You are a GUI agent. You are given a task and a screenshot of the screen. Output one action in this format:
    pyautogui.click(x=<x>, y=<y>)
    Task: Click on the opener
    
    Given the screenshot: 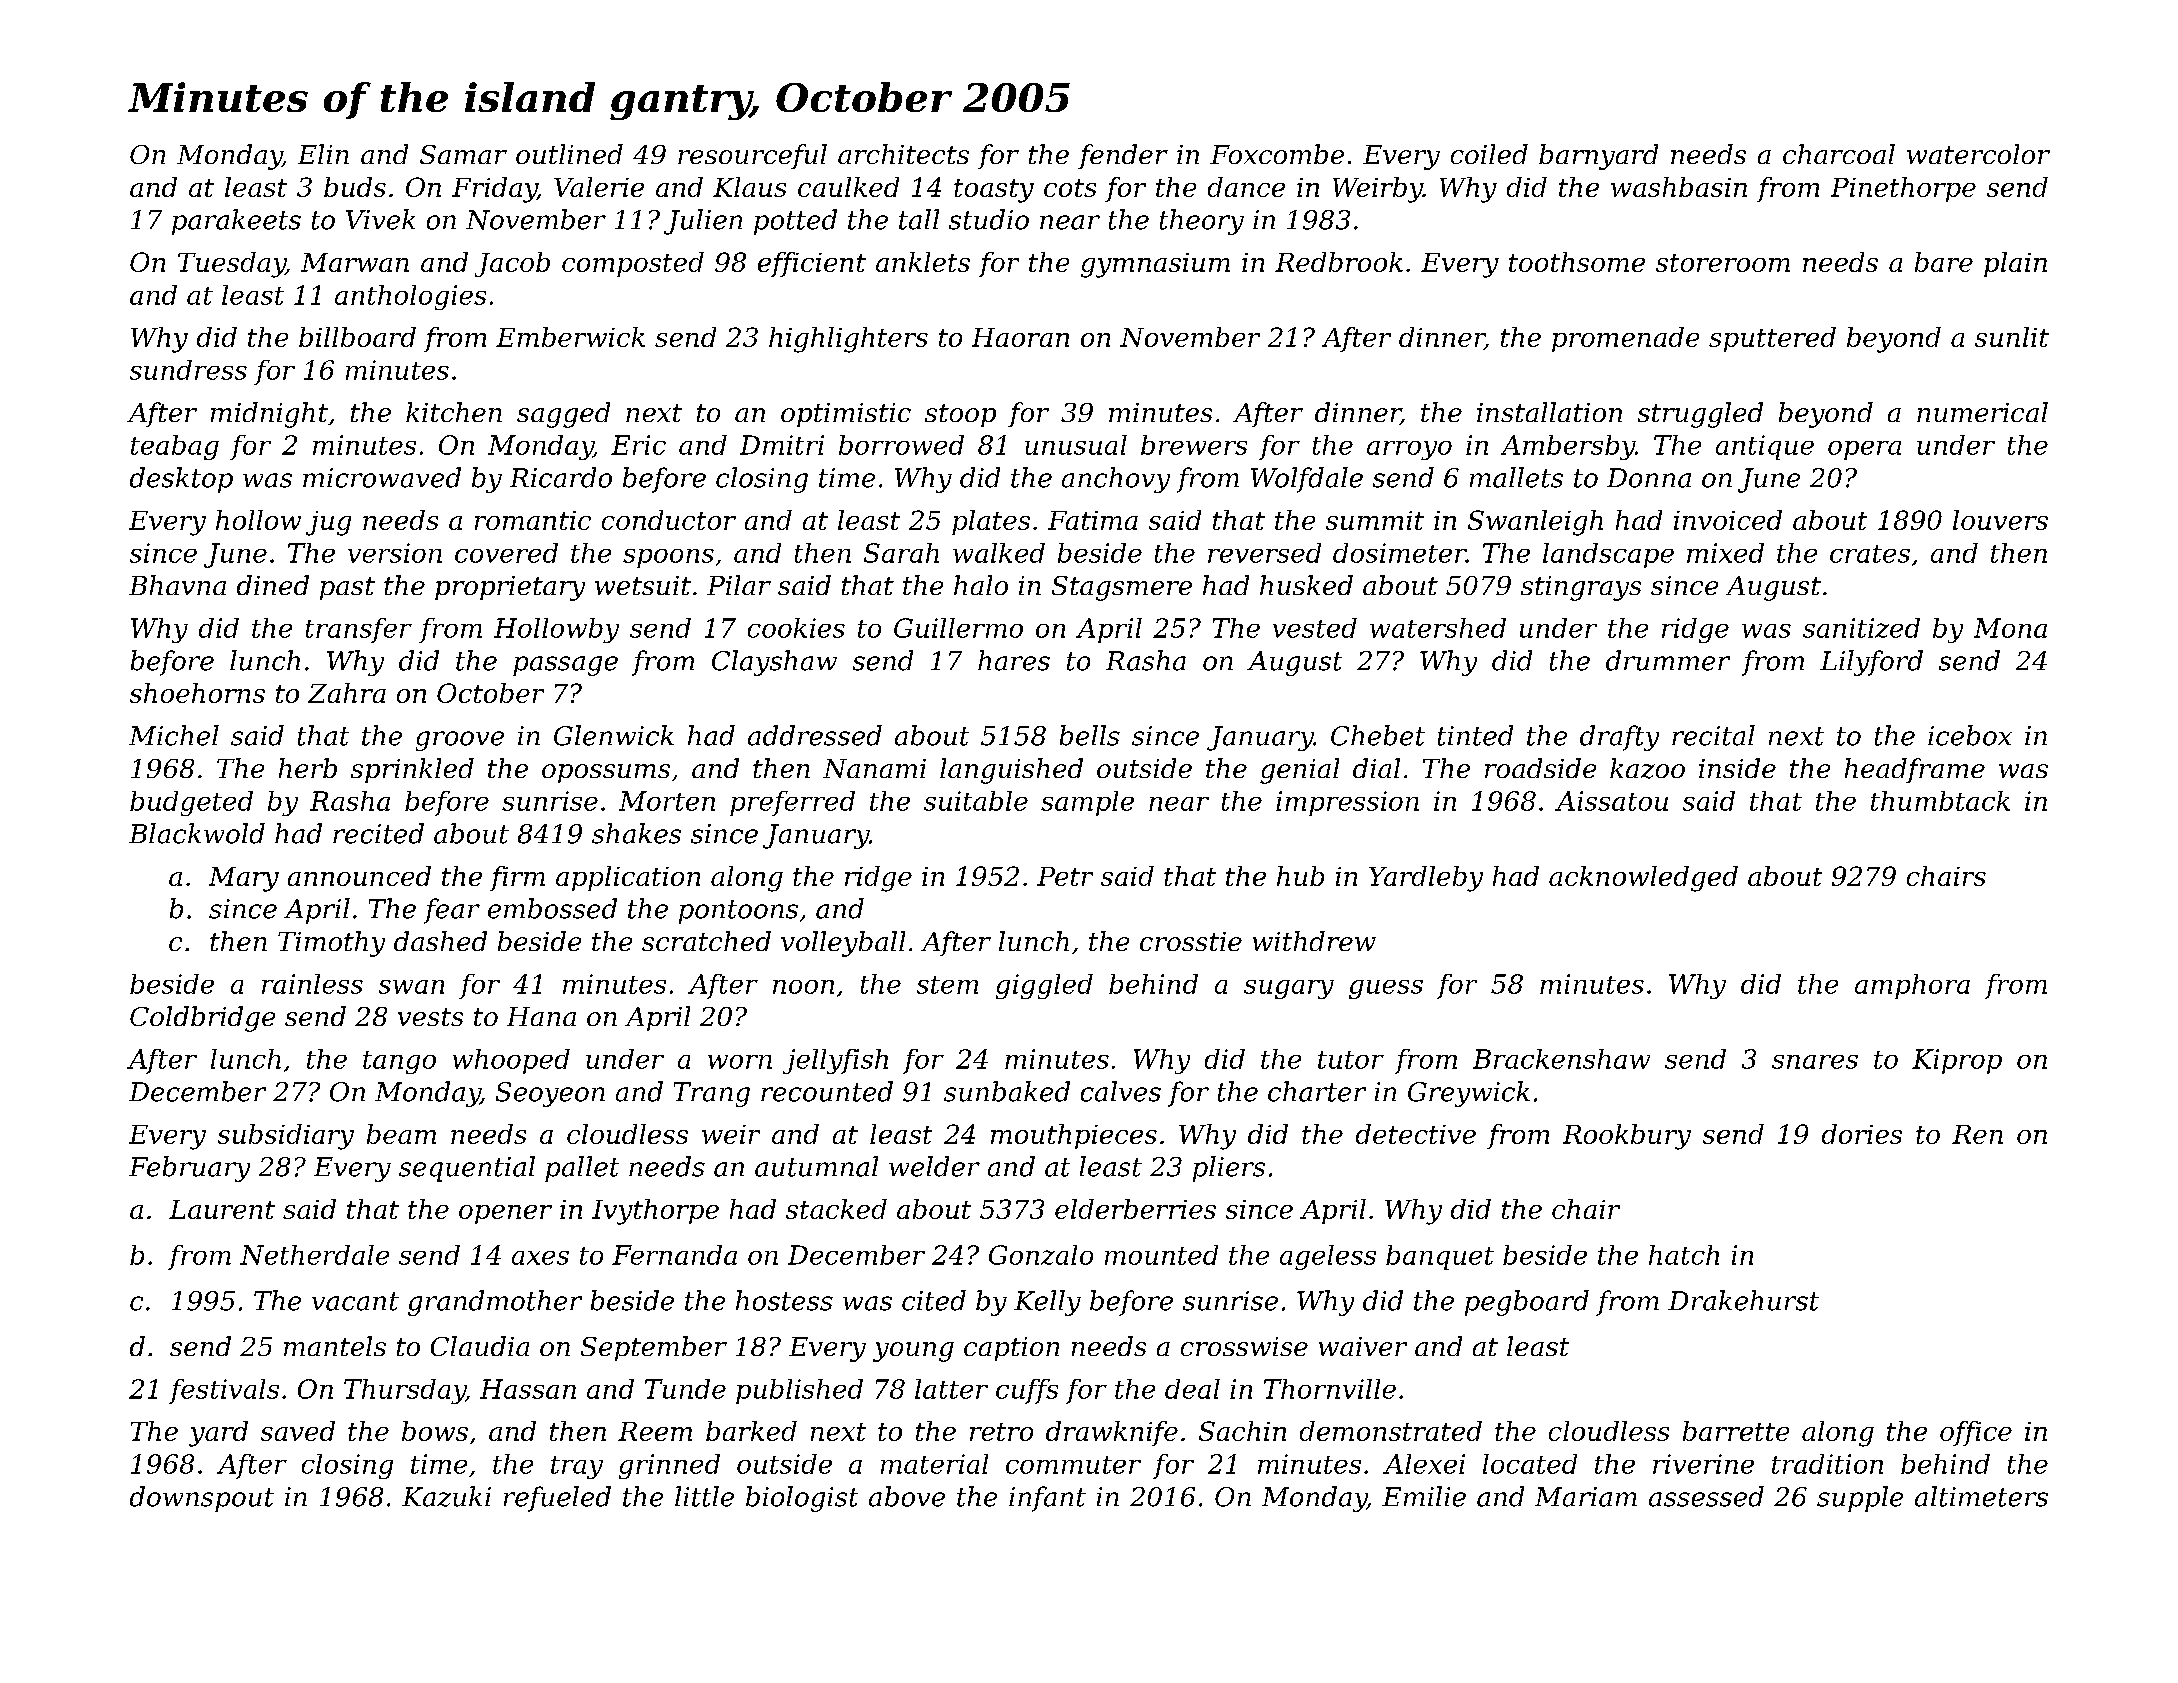 What is the action you would take?
    pyautogui.click(x=505, y=1214)
